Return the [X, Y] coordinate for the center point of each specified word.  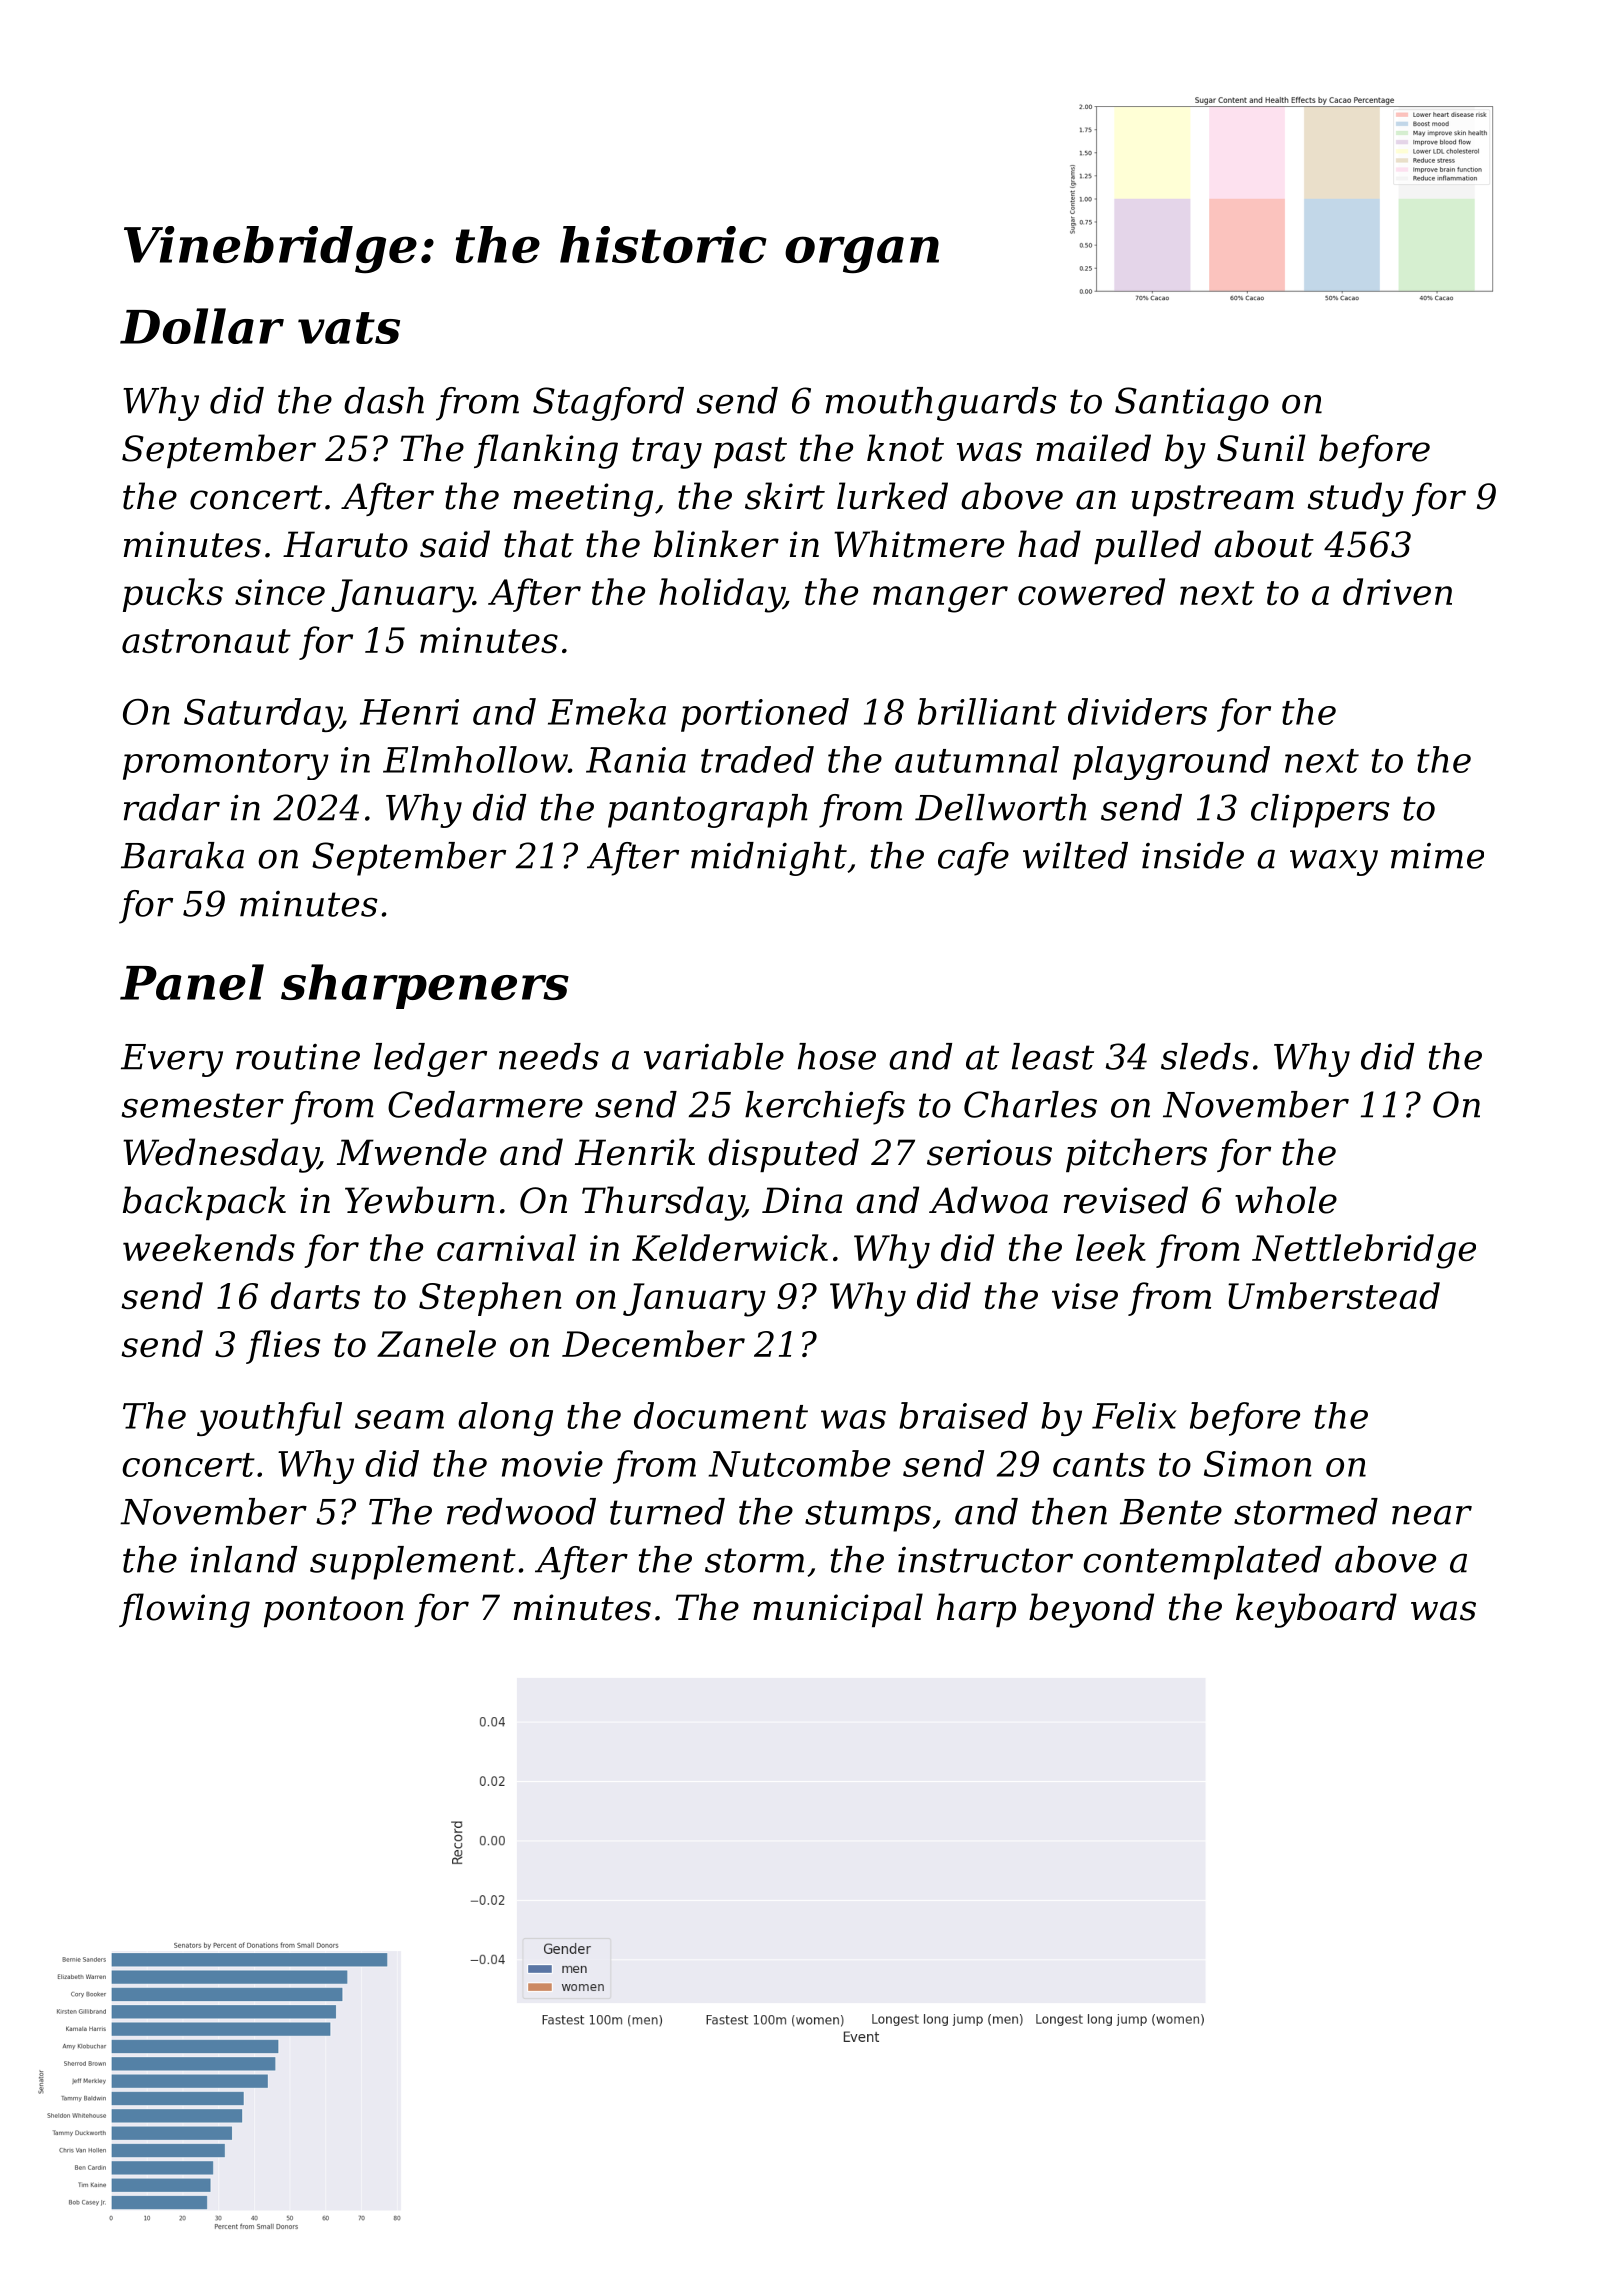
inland [244, 1559]
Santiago [1192, 404]
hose [837, 1056]
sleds [1205, 1056]
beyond [1091, 1610]
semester [203, 1105]
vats [349, 328]
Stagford [608, 404]
